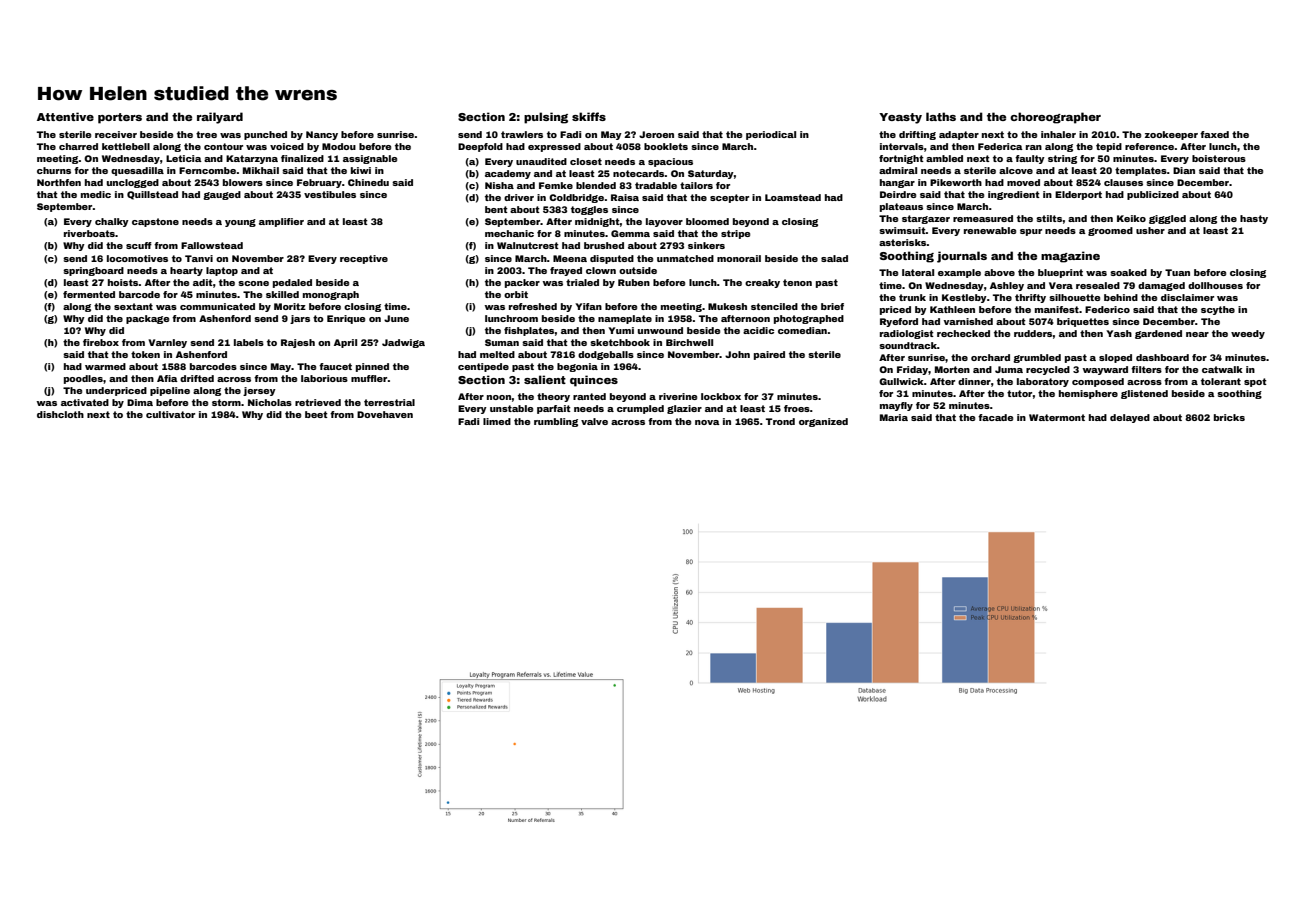 The width and height of the document is (1308, 924). Describe the element at coordinates (908, 345) in the document. I see `soundtrack` at that location.
